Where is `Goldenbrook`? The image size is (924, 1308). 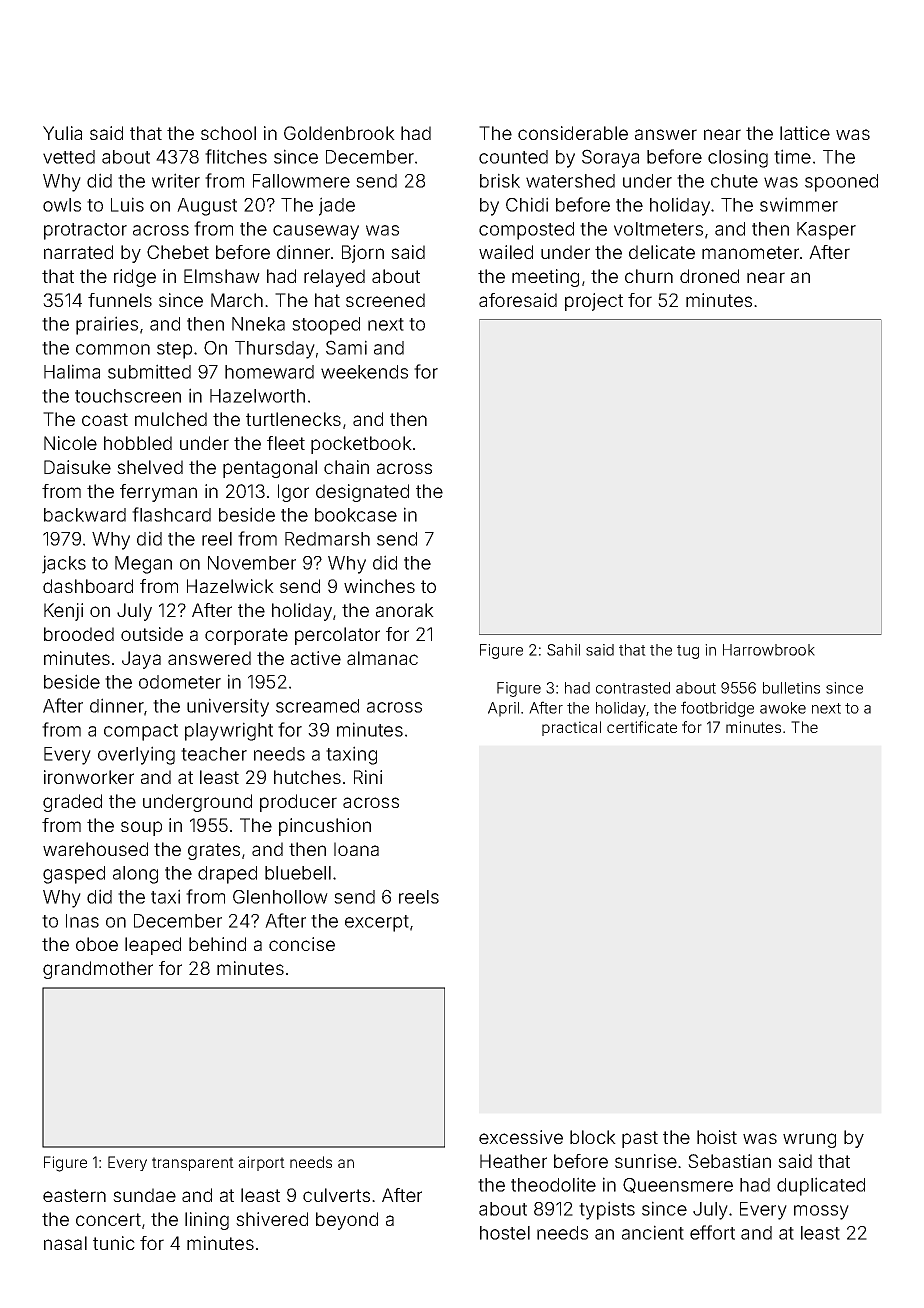
Goldenbrook is located at coordinates (339, 133).
